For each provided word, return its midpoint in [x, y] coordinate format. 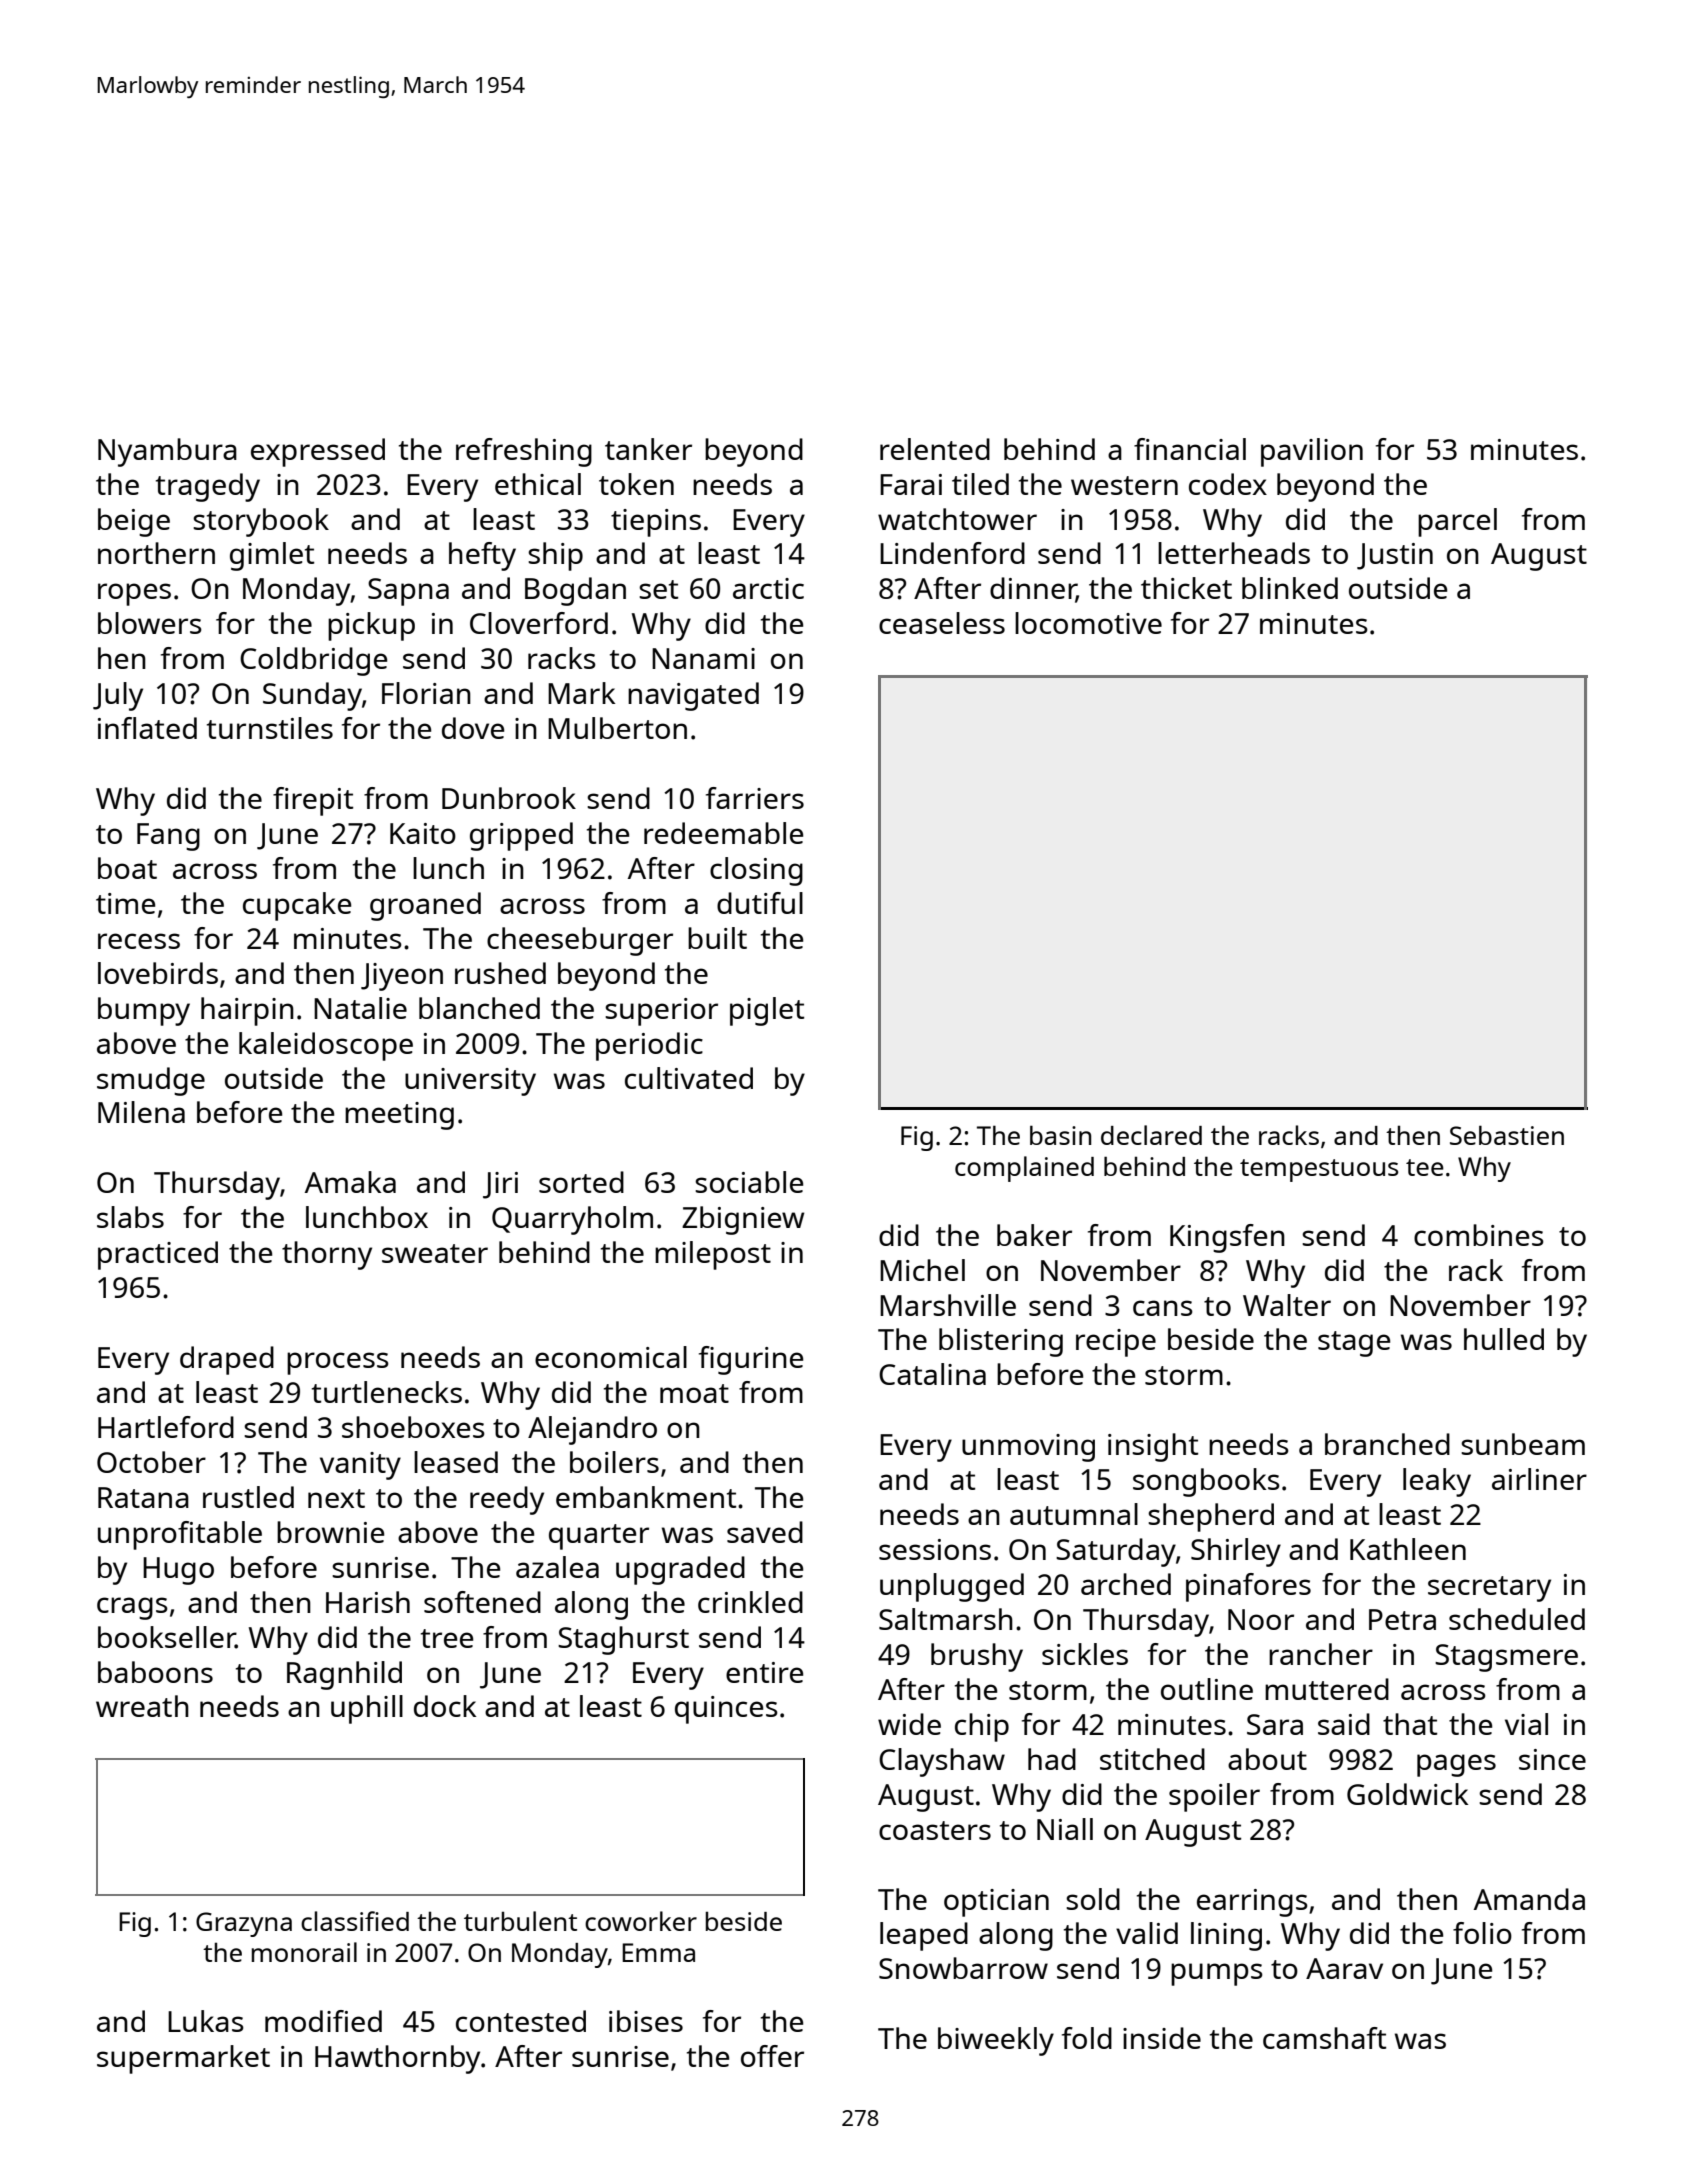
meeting [399, 1116]
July [118, 696]
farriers [755, 798]
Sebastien [1507, 1135]
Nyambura [167, 452]
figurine [751, 1360]
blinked [1290, 588]
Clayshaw [942, 1762]
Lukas [206, 2021]
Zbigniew [743, 1220]
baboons [155, 1672]
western [1124, 485]
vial [1526, 1724]
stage [1354, 1344]
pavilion [1312, 452]
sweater [435, 1253]
